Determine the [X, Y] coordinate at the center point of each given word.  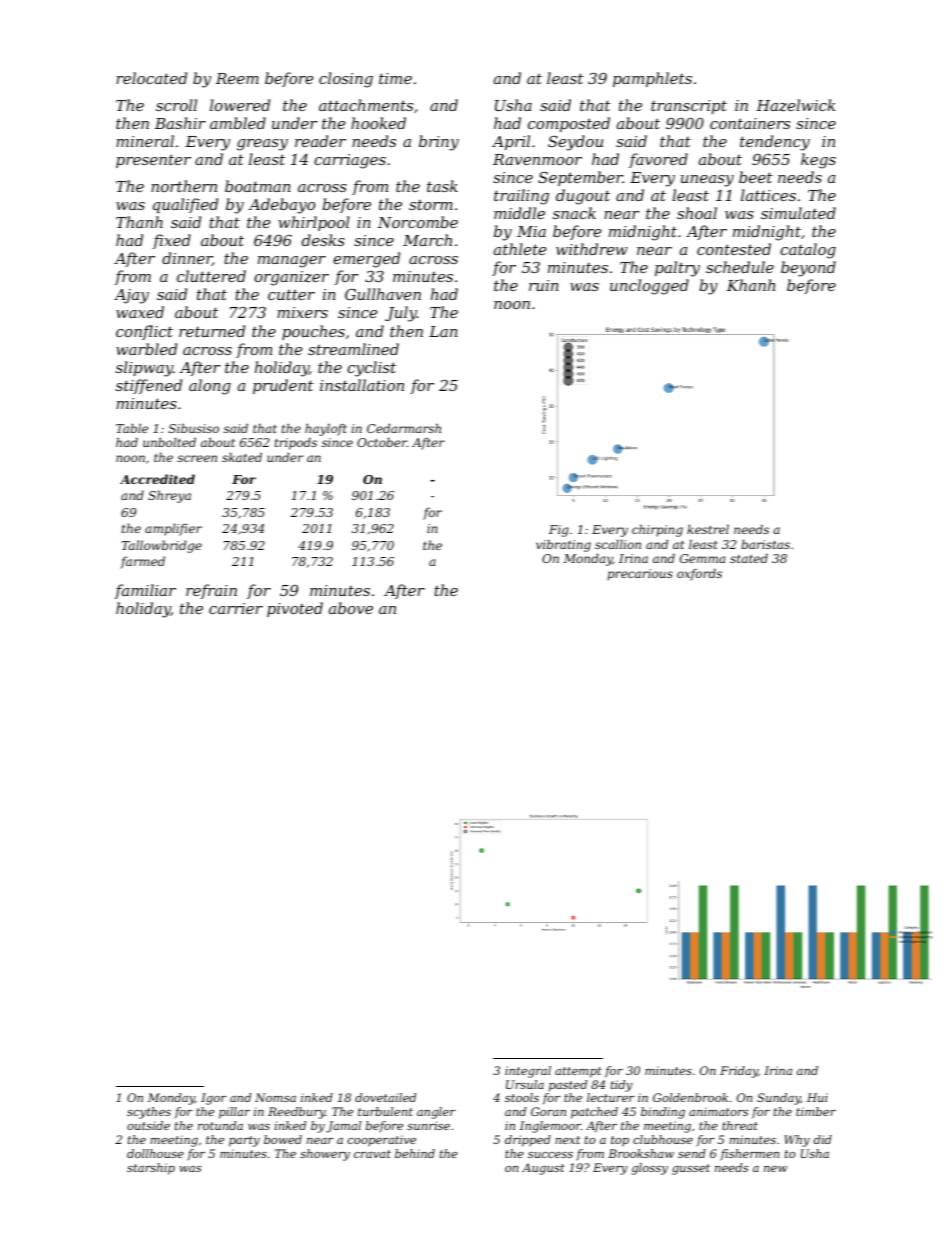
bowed [283, 1139]
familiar [145, 591]
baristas [765, 544]
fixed [172, 241]
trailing [521, 197]
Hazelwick [795, 105]
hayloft [326, 430]
